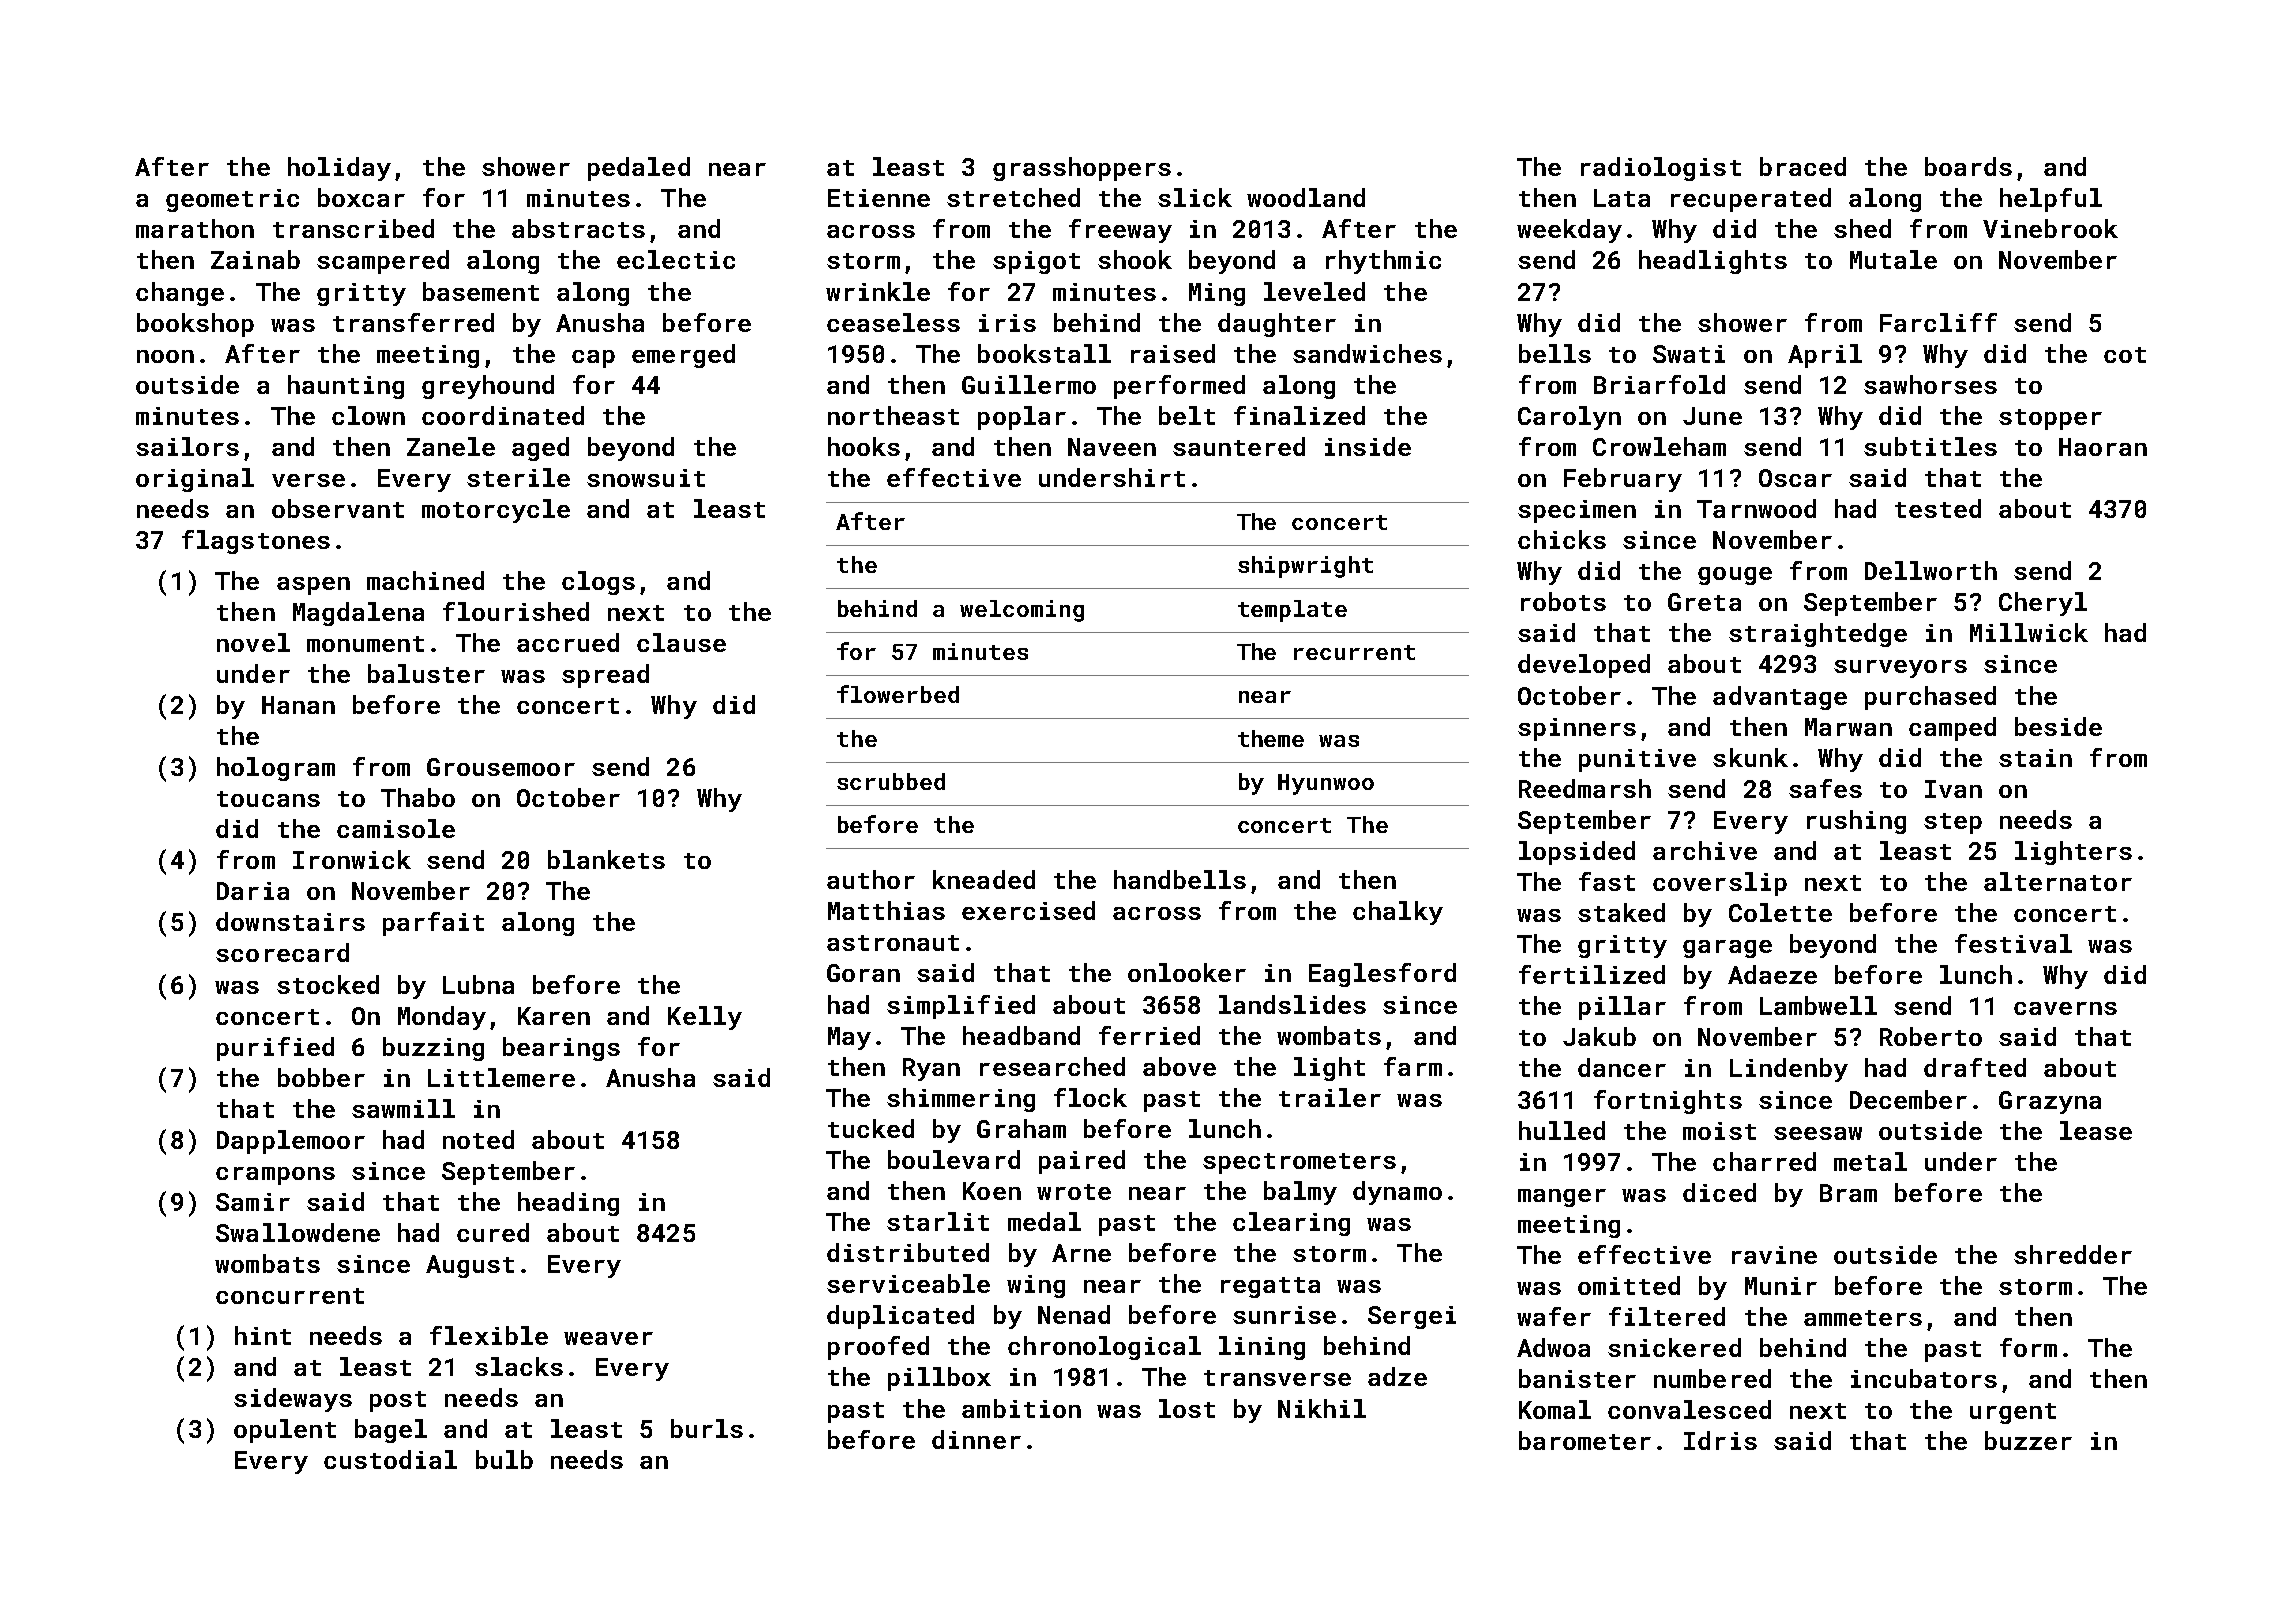 The height and width of the screenshot is (1623, 2295). Describe the element at coordinates (1569, 231) in the screenshot. I see `weekday` at that location.
